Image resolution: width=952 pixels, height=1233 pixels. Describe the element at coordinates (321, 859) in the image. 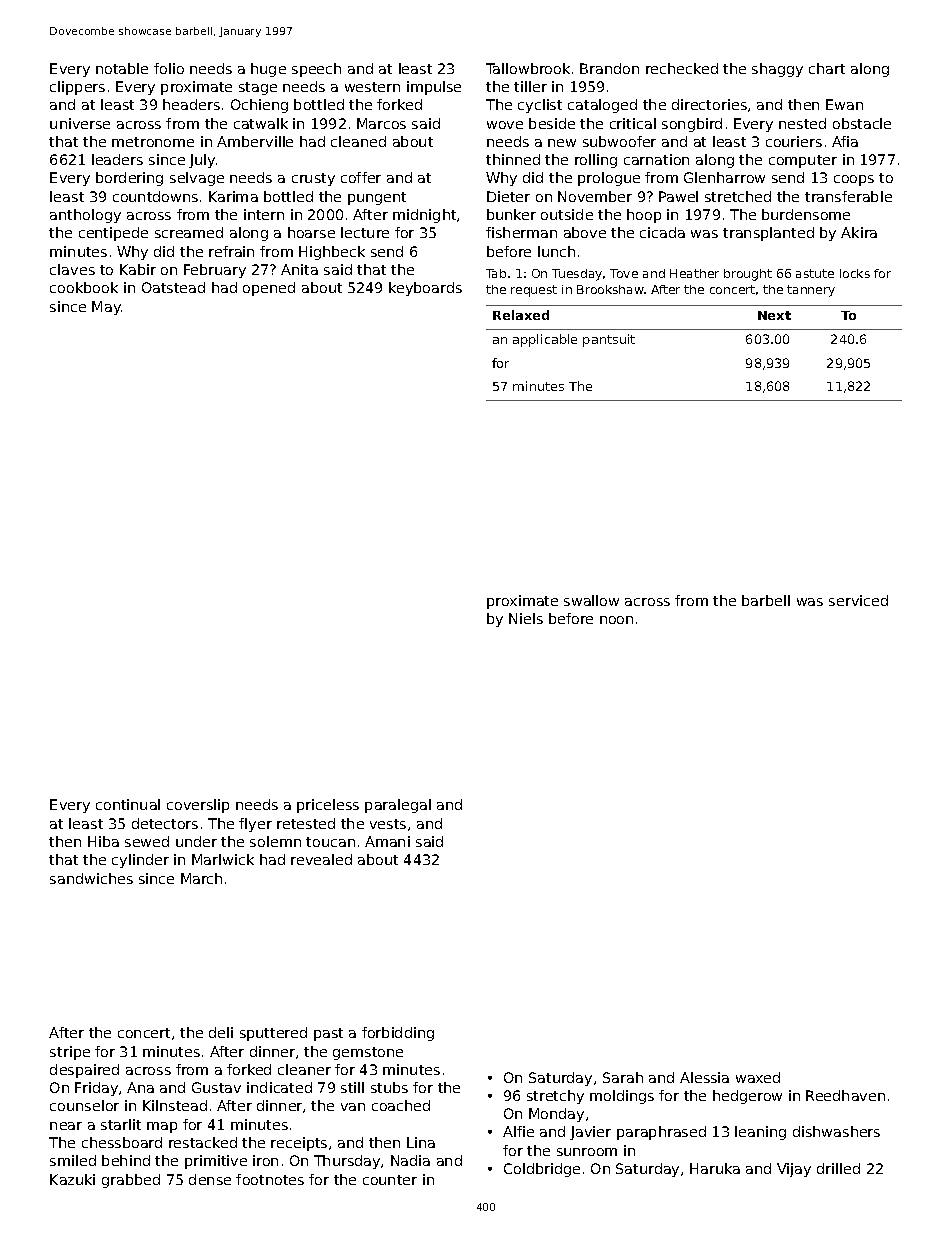

I see `revealed` at that location.
